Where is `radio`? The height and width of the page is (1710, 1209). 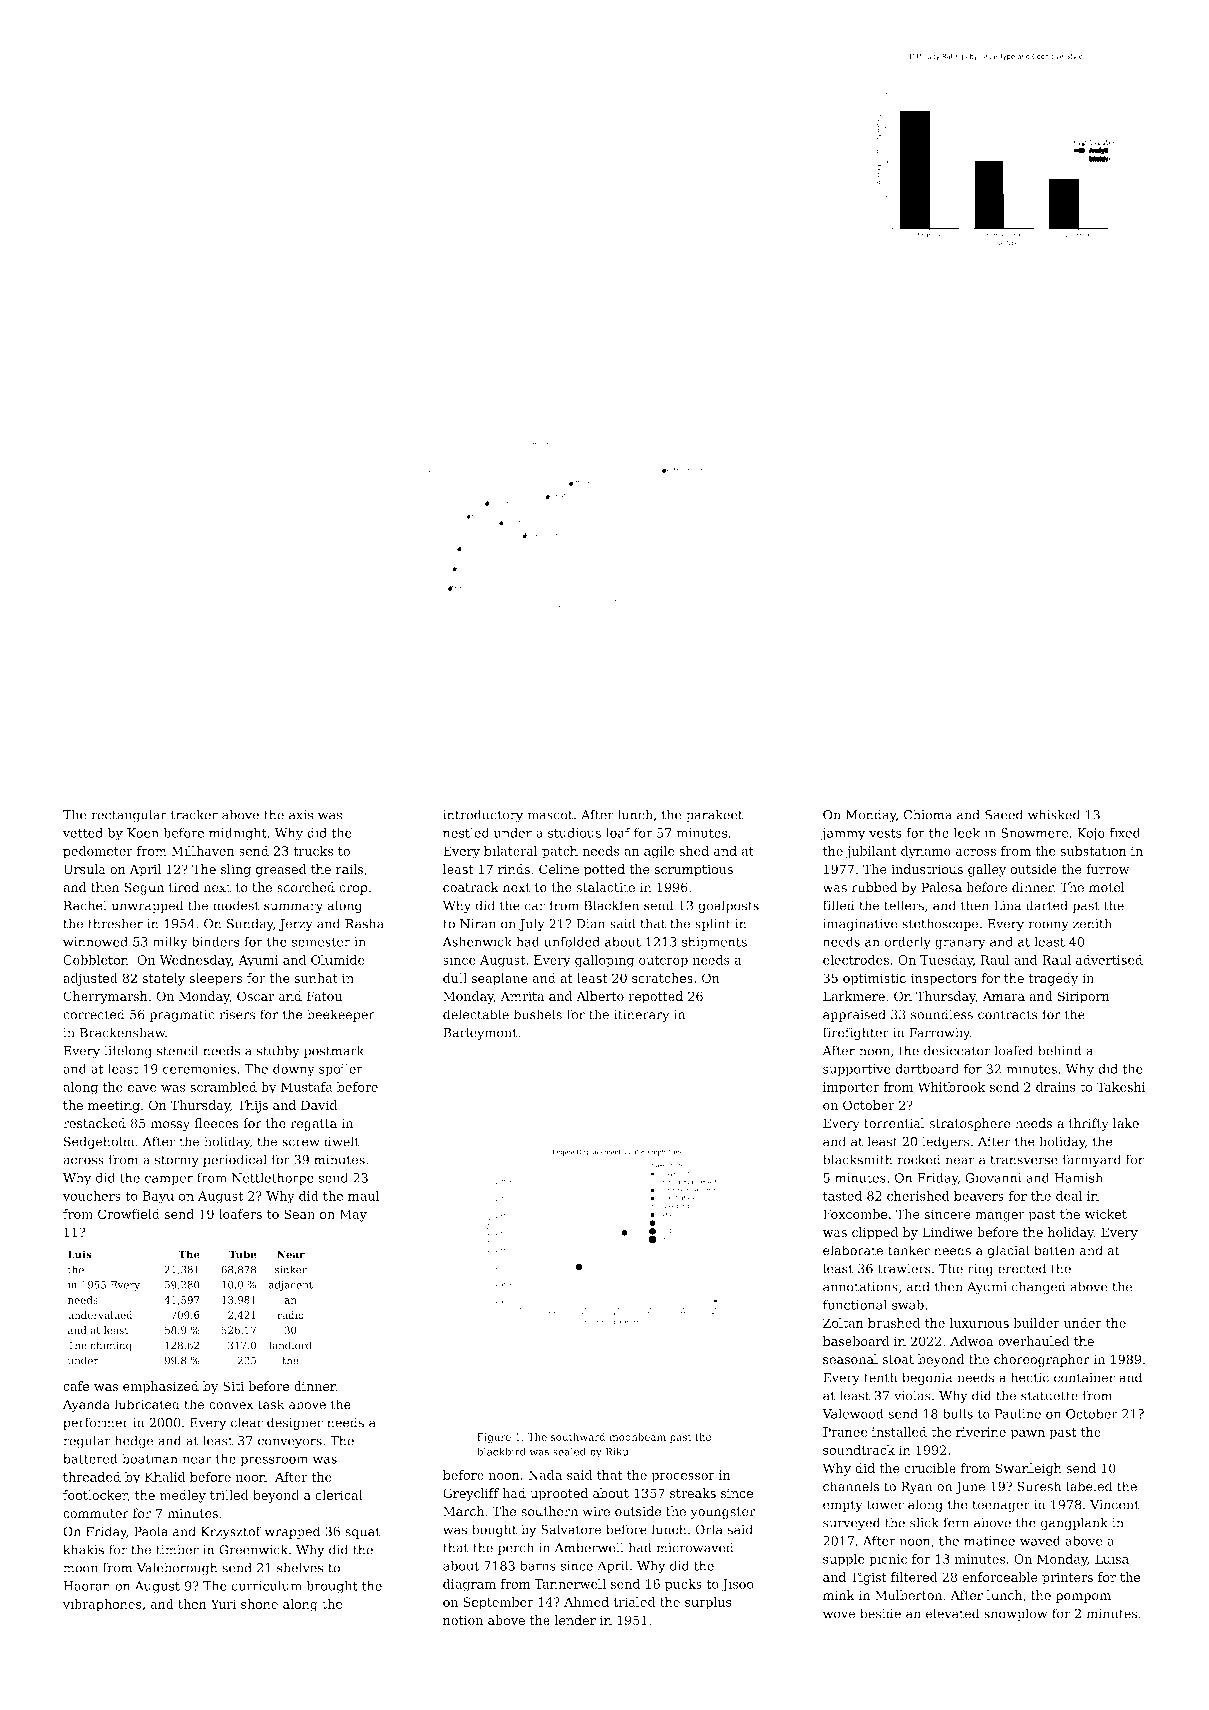 radio is located at coordinates (290, 1315).
